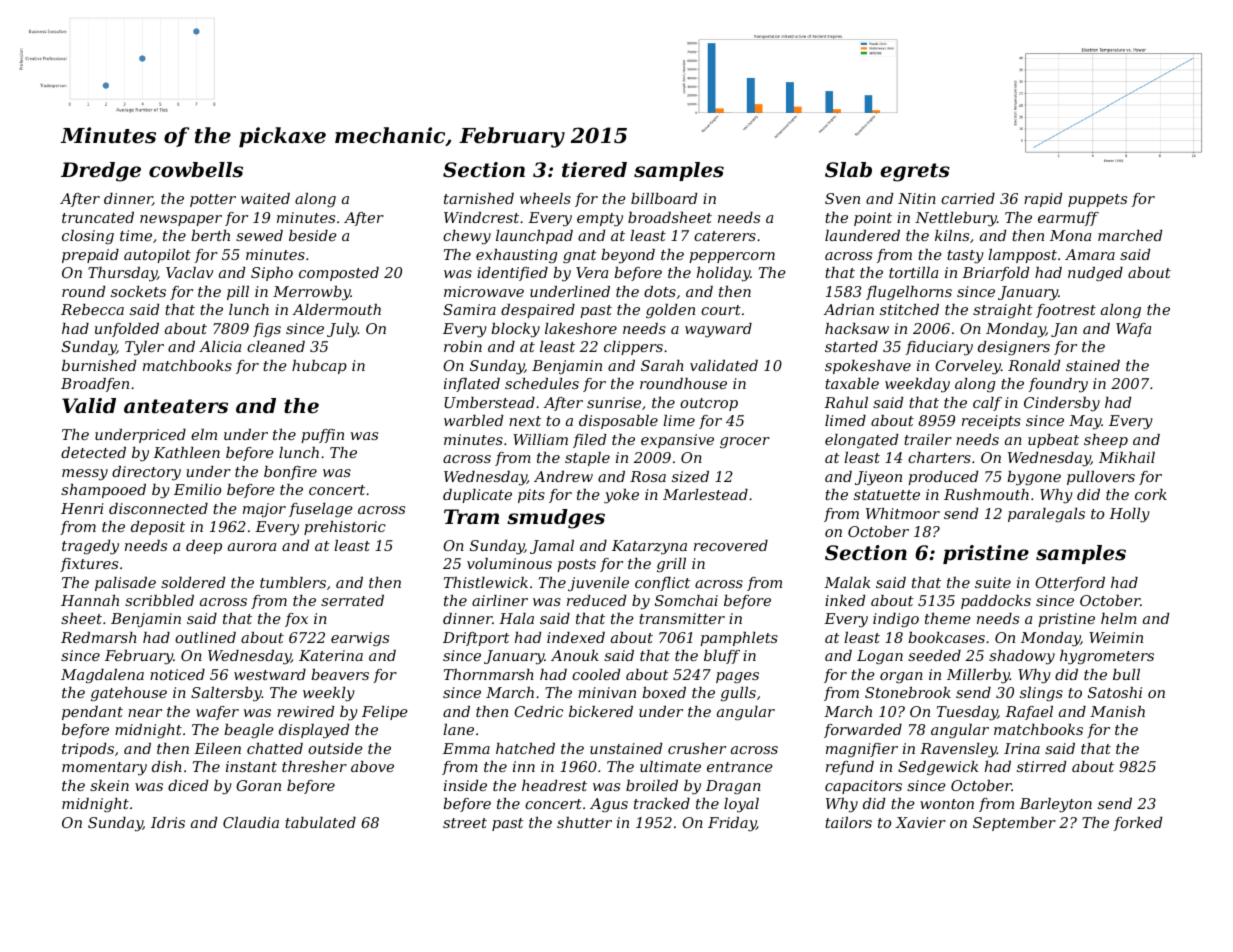 This screenshot has width=1233, height=952. What do you see at coordinates (538, 711) in the screenshot?
I see `Cedric` at bounding box center [538, 711].
